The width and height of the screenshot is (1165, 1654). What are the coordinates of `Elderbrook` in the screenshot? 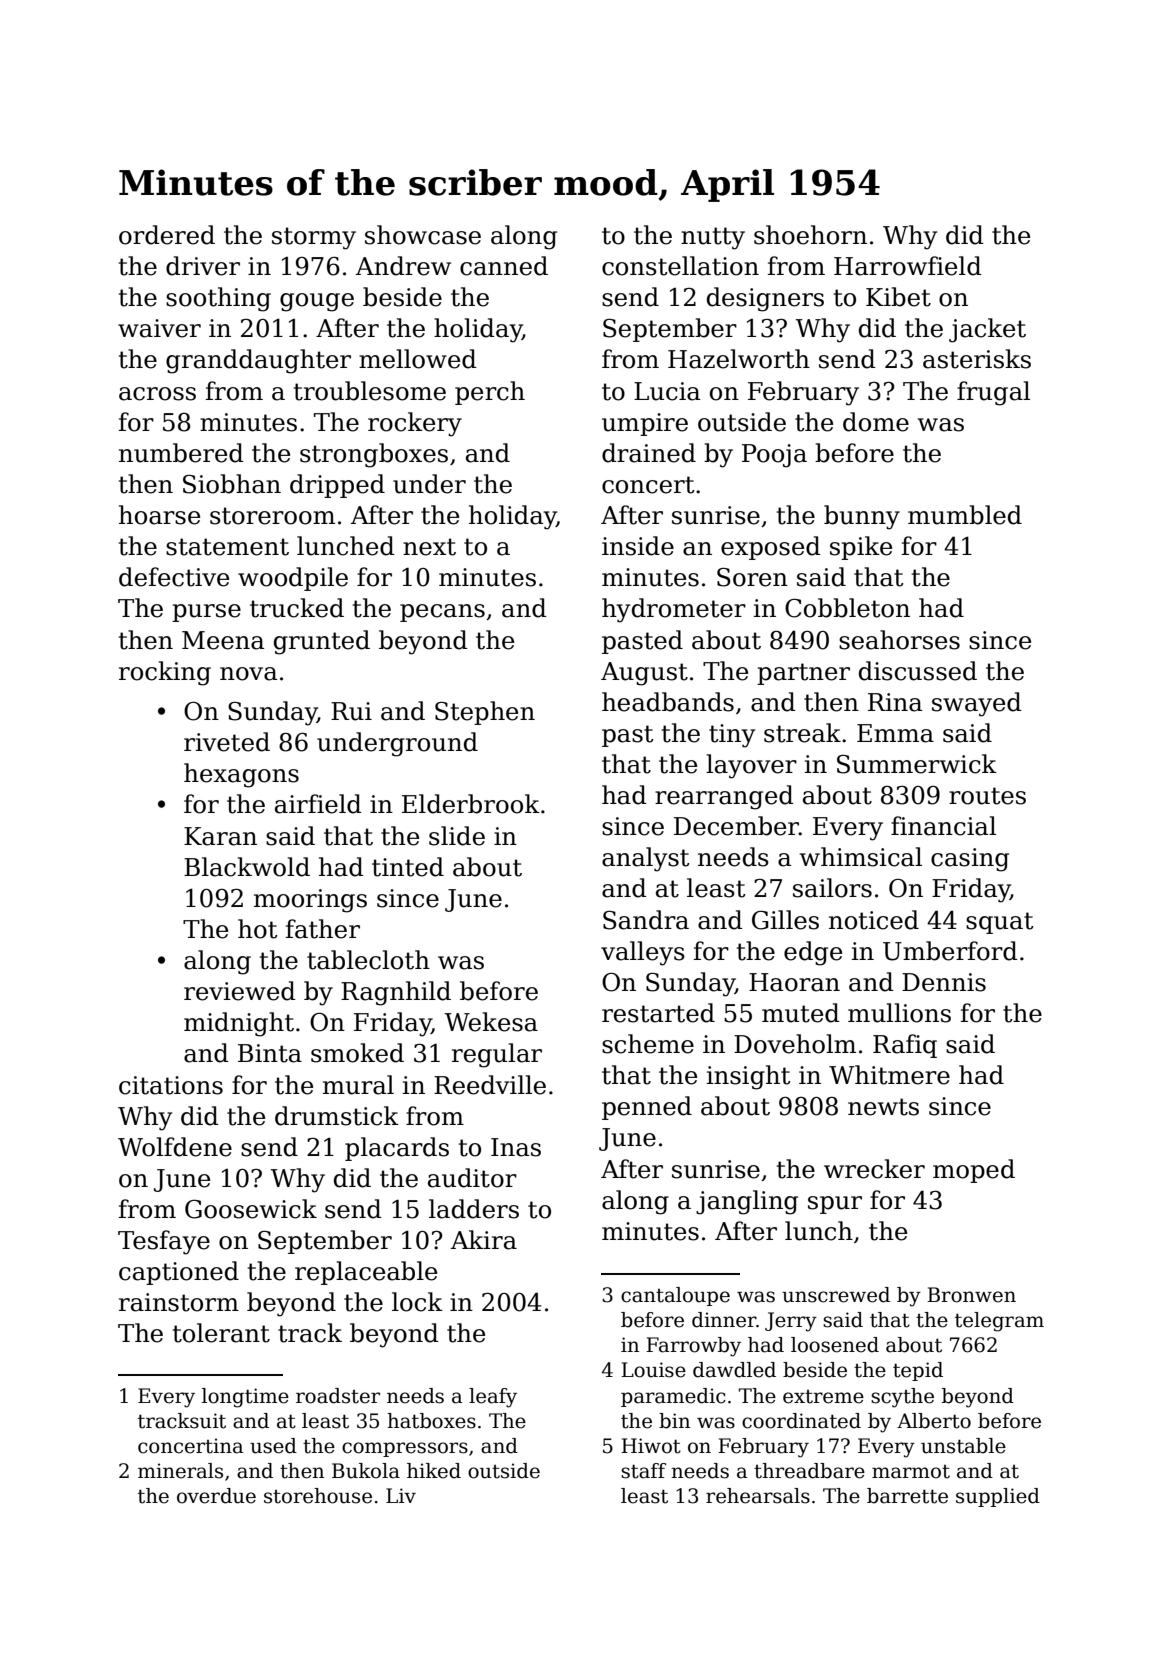 It's located at (471, 804).
